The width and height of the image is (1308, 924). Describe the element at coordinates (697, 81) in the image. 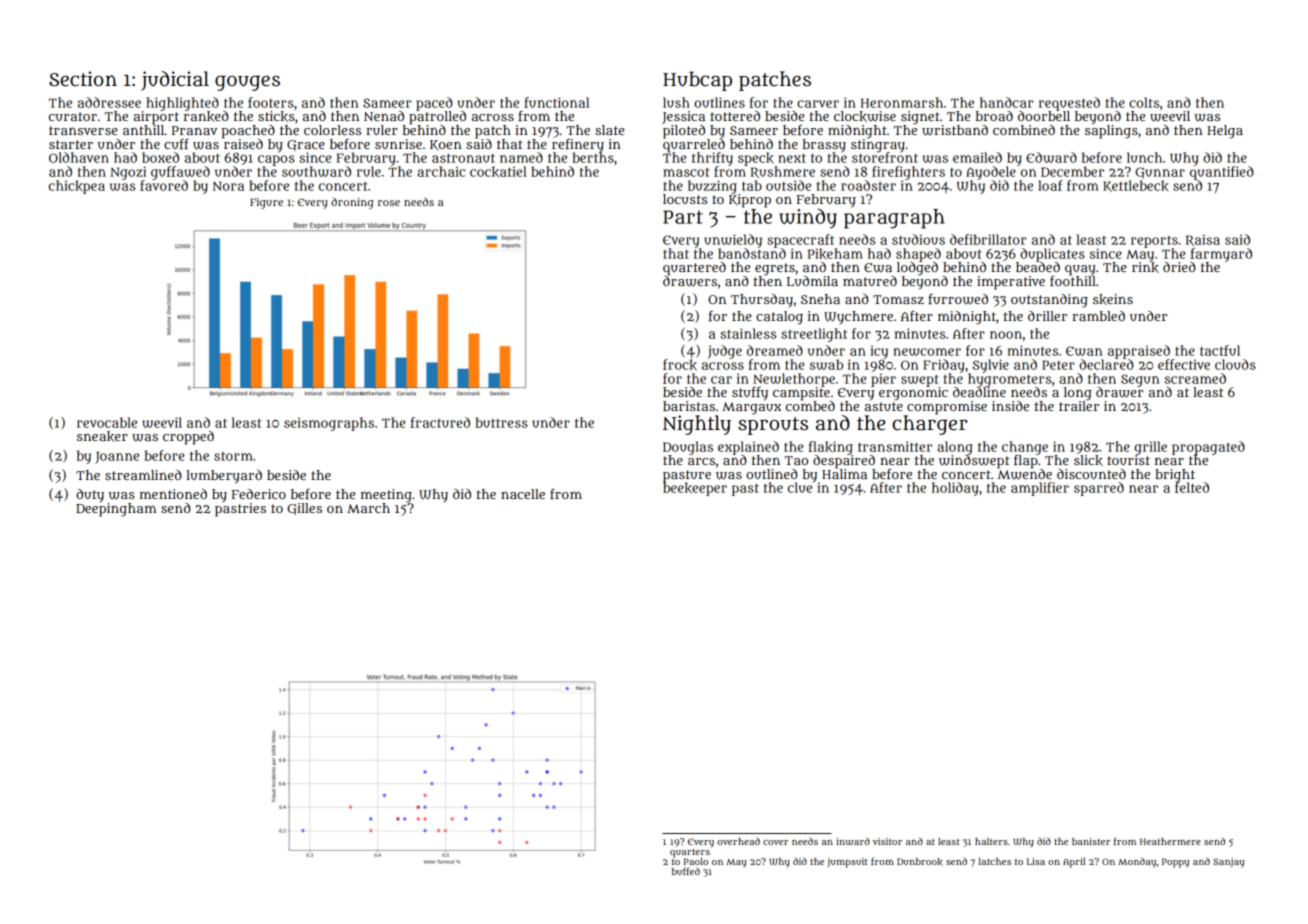

I see `Hubcap` at that location.
